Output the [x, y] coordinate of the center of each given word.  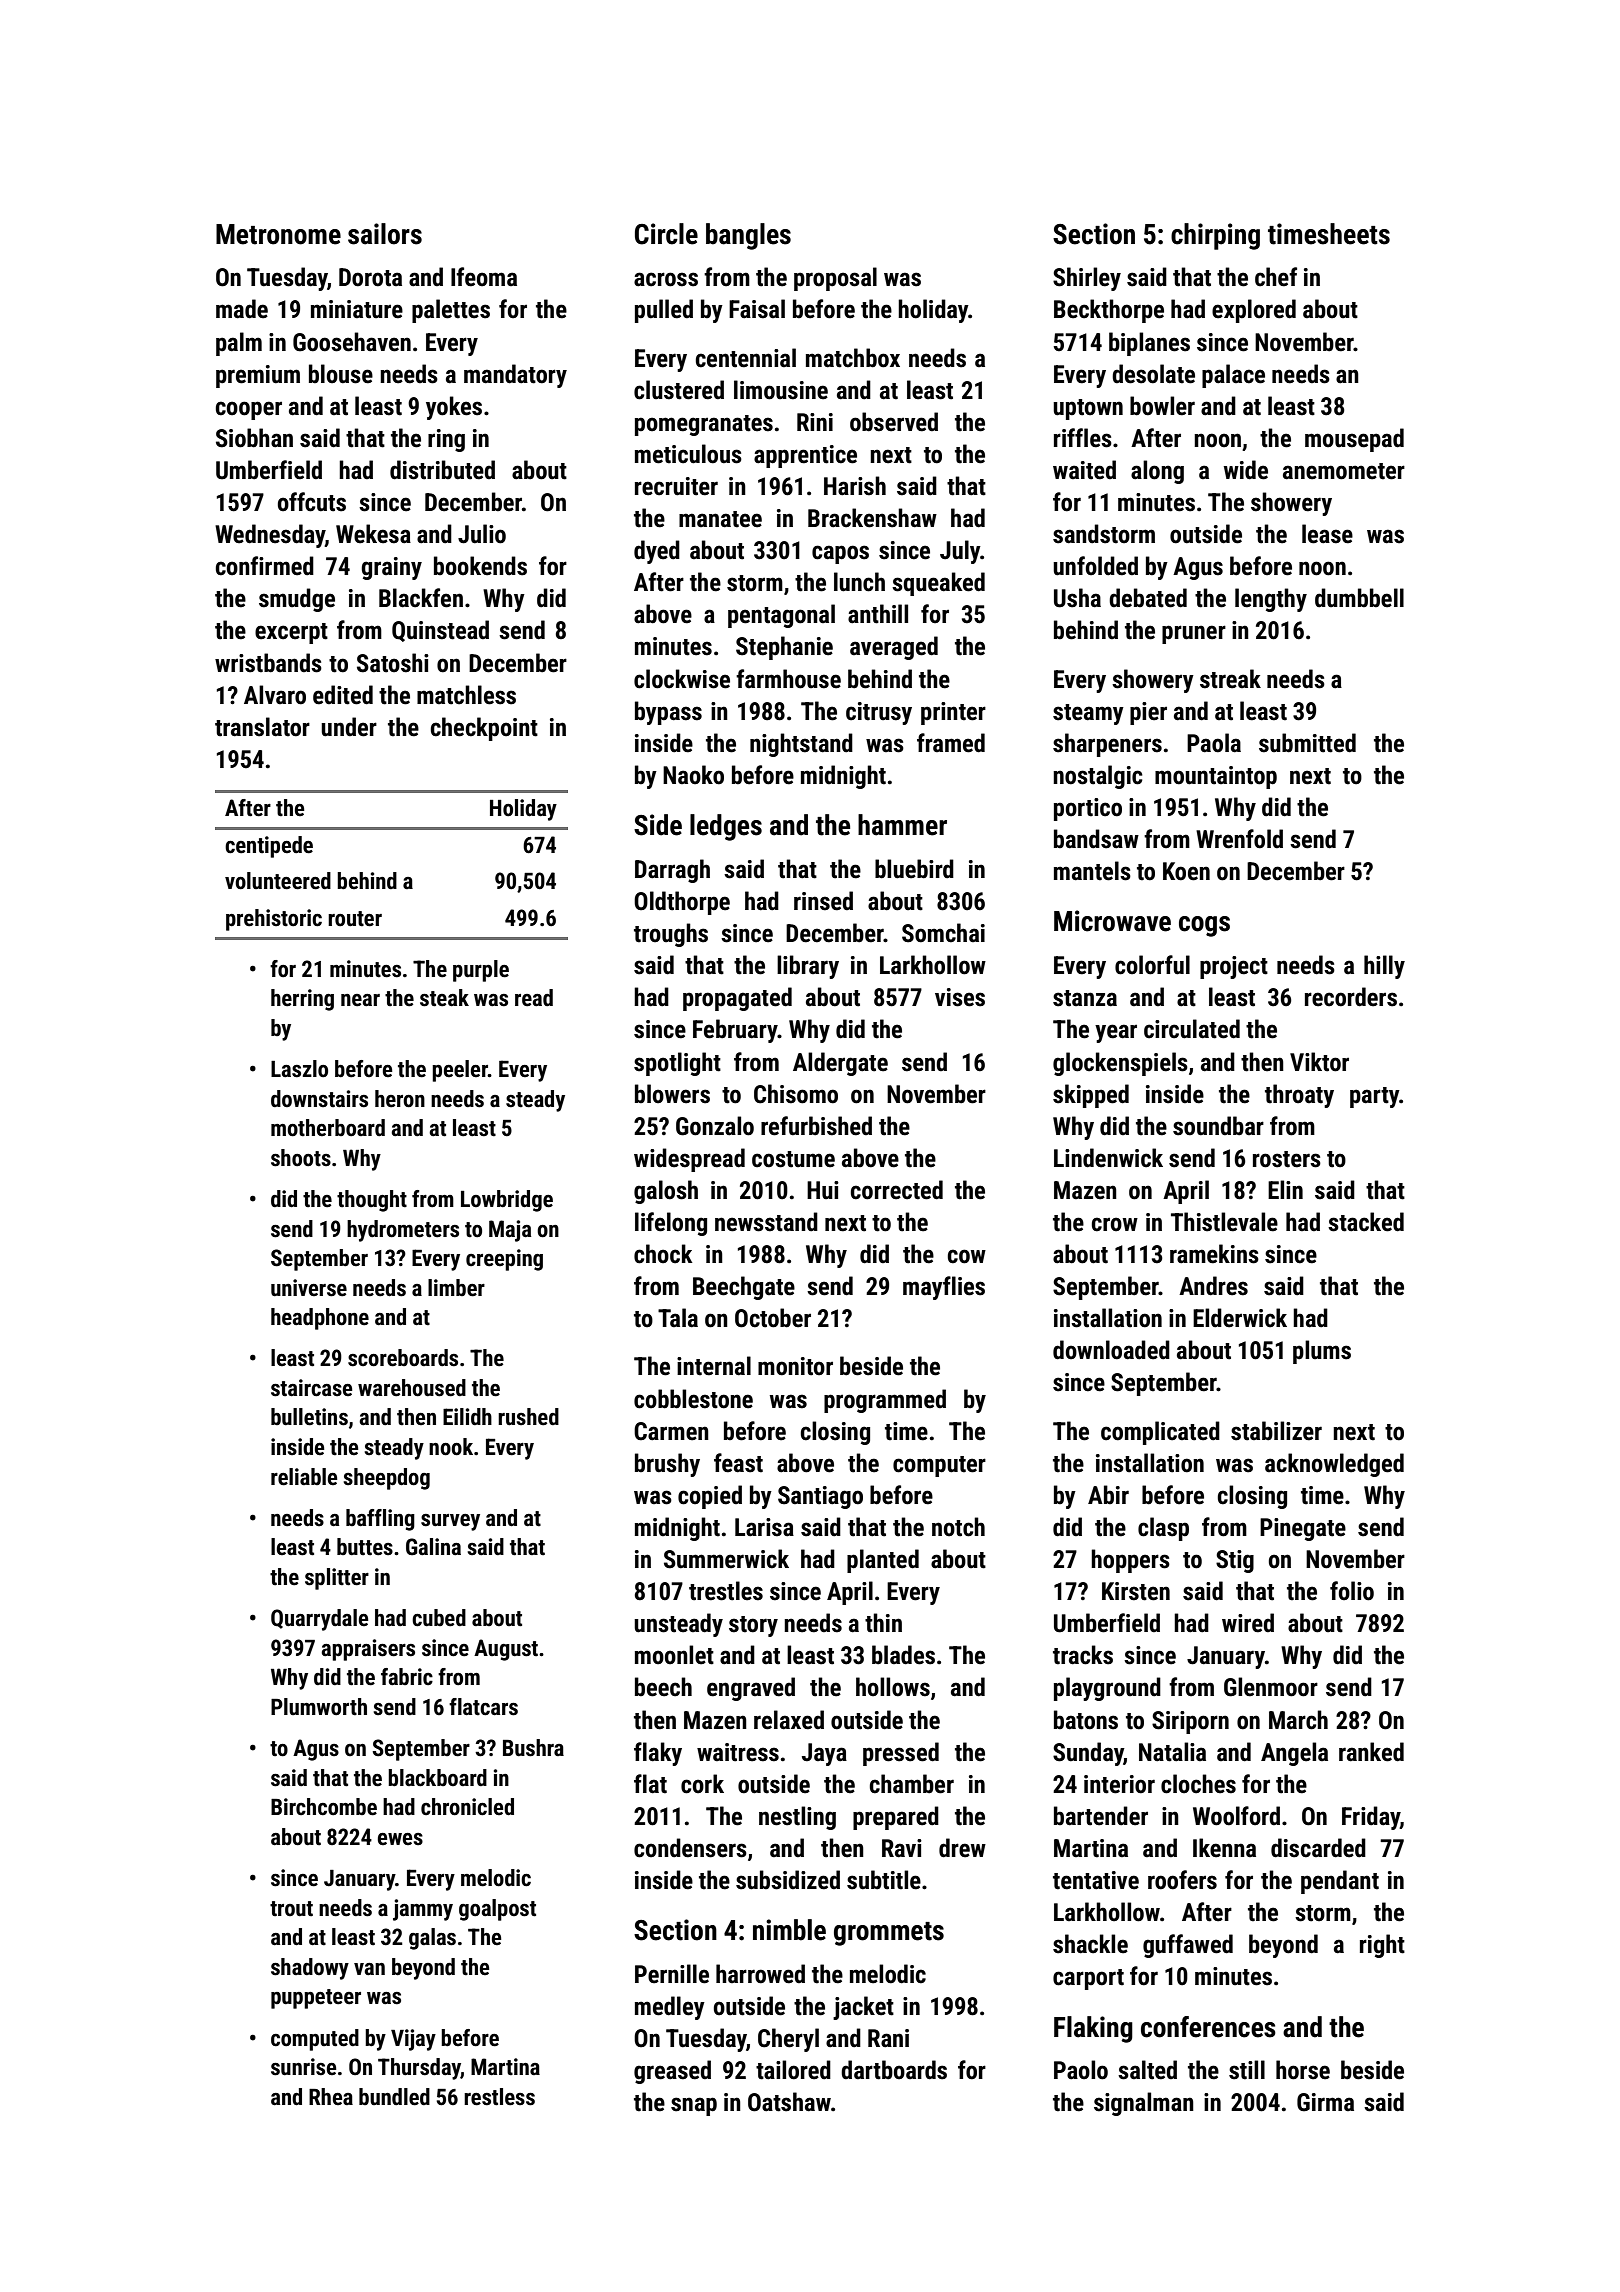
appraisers [368, 1650]
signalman [1144, 2104]
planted [883, 1561]
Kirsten [1136, 1591]
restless [499, 2097]
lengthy [1271, 600]
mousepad [1354, 440]
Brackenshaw [872, 518]
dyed [657, 552]
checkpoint [484, 729]
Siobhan [254, 438]
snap [694, 2106]
